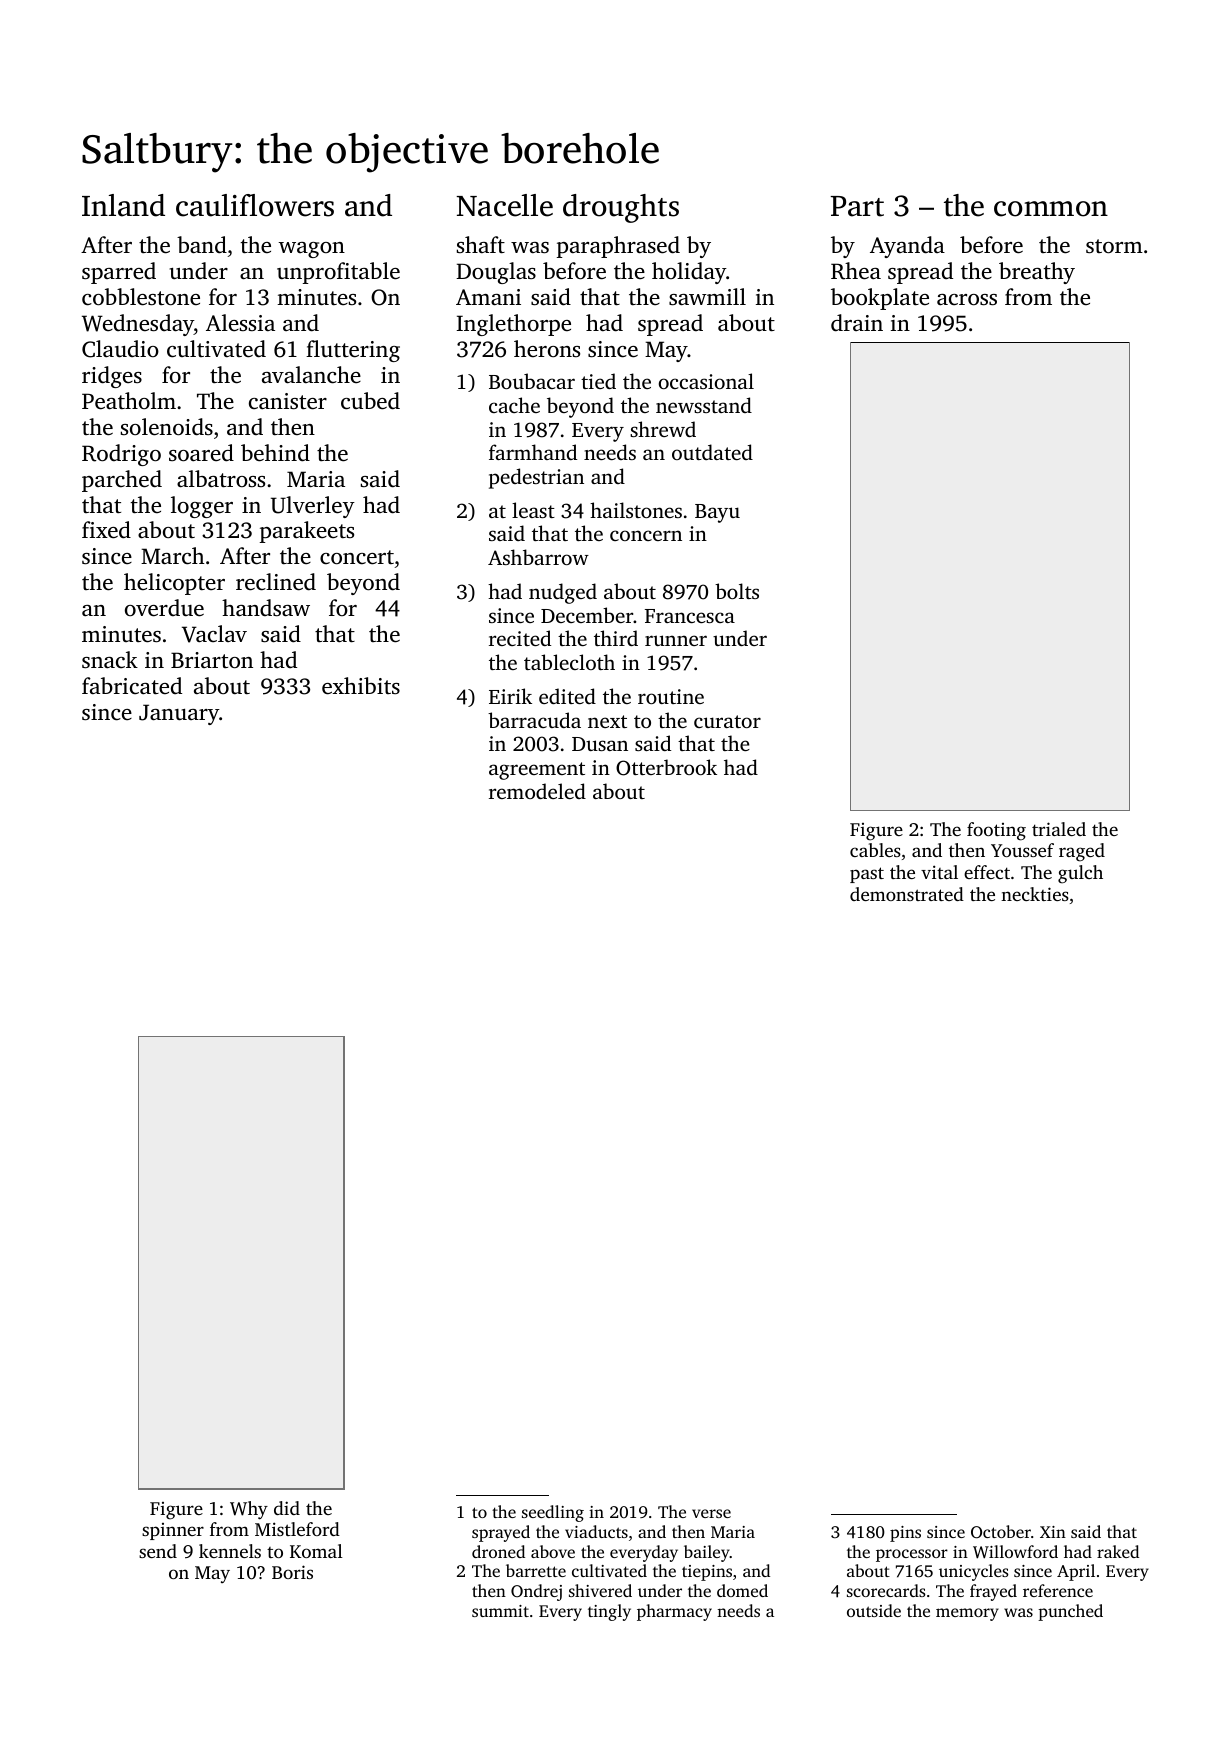 The image size is (1231, 1741). What do you see at coordinates (255, 205) in the document?
I see `cauliflowers` at bounding box center [255, 205].
